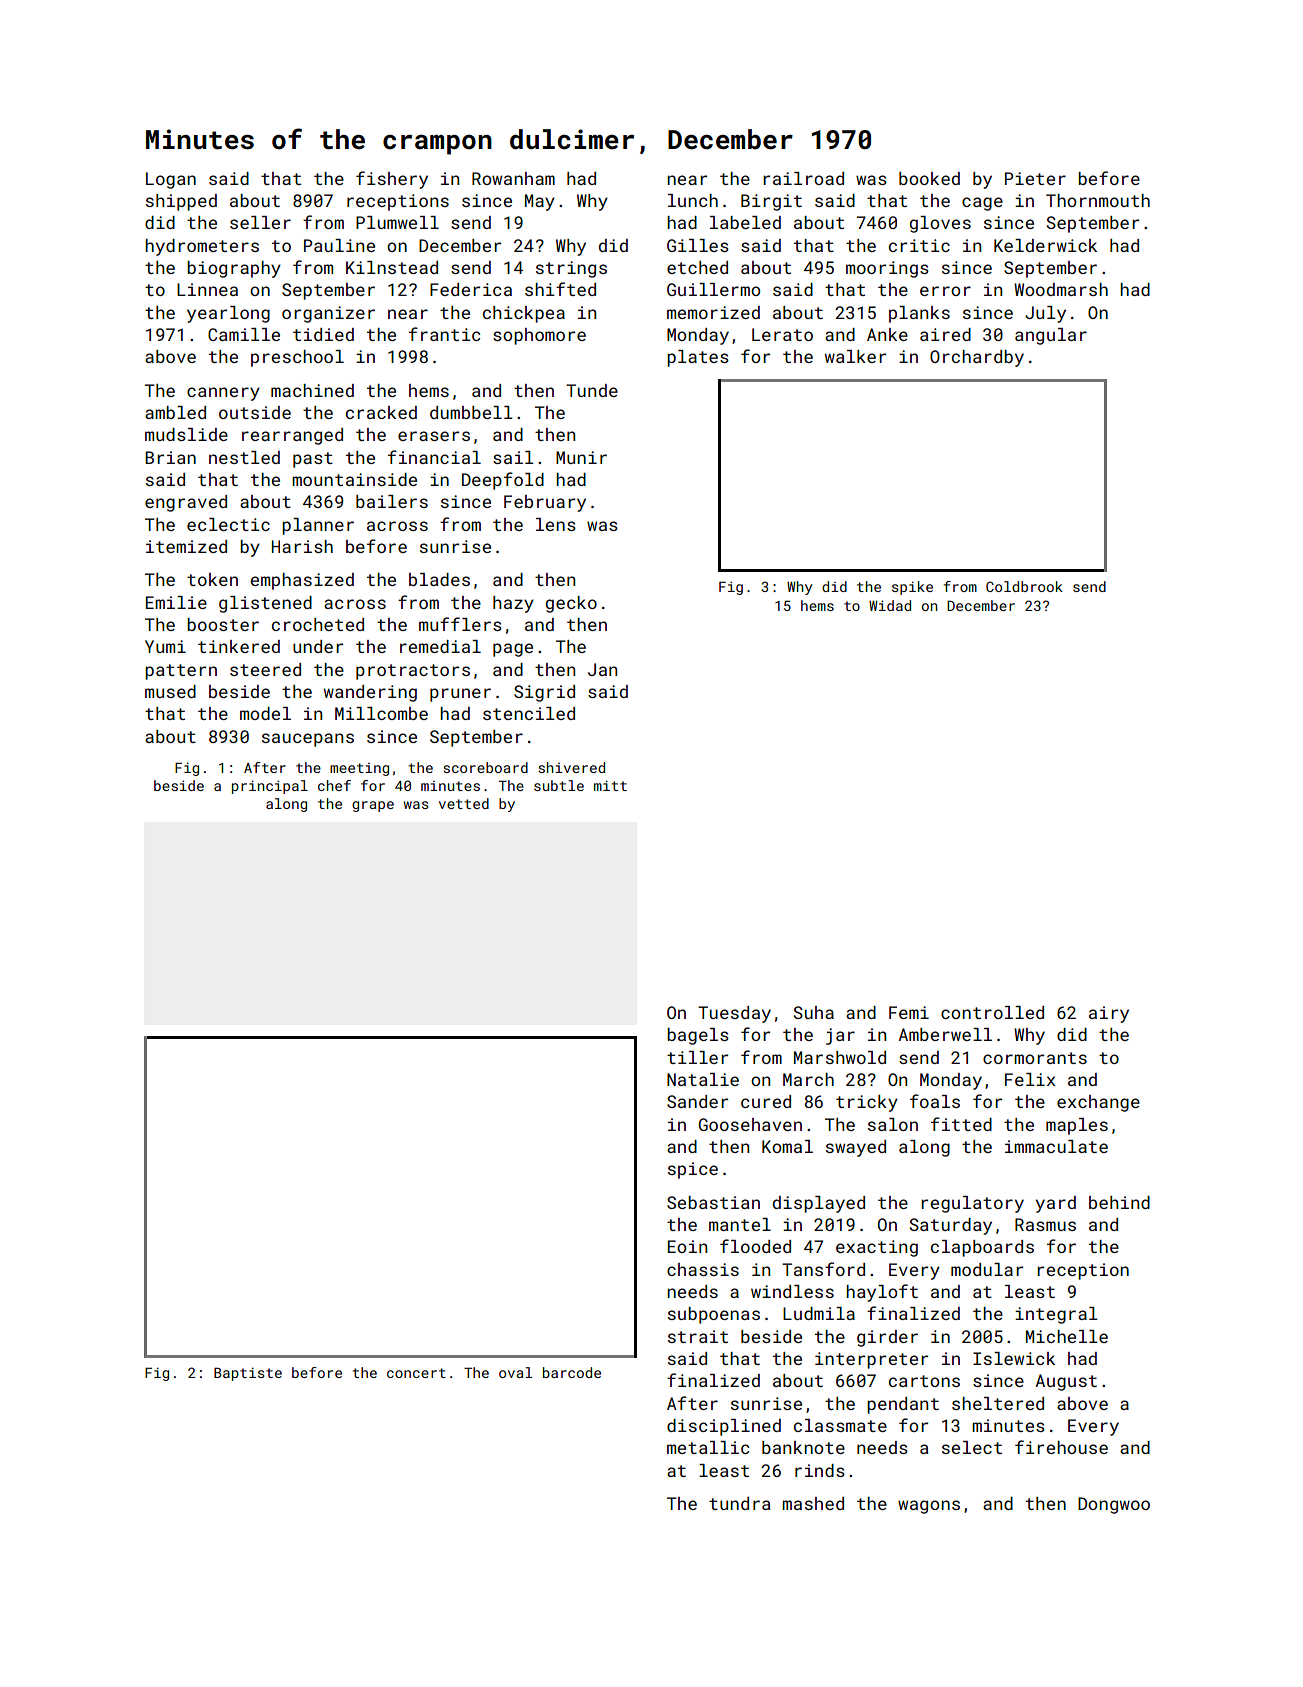  I want to click on concert, so click(416, 1373).
